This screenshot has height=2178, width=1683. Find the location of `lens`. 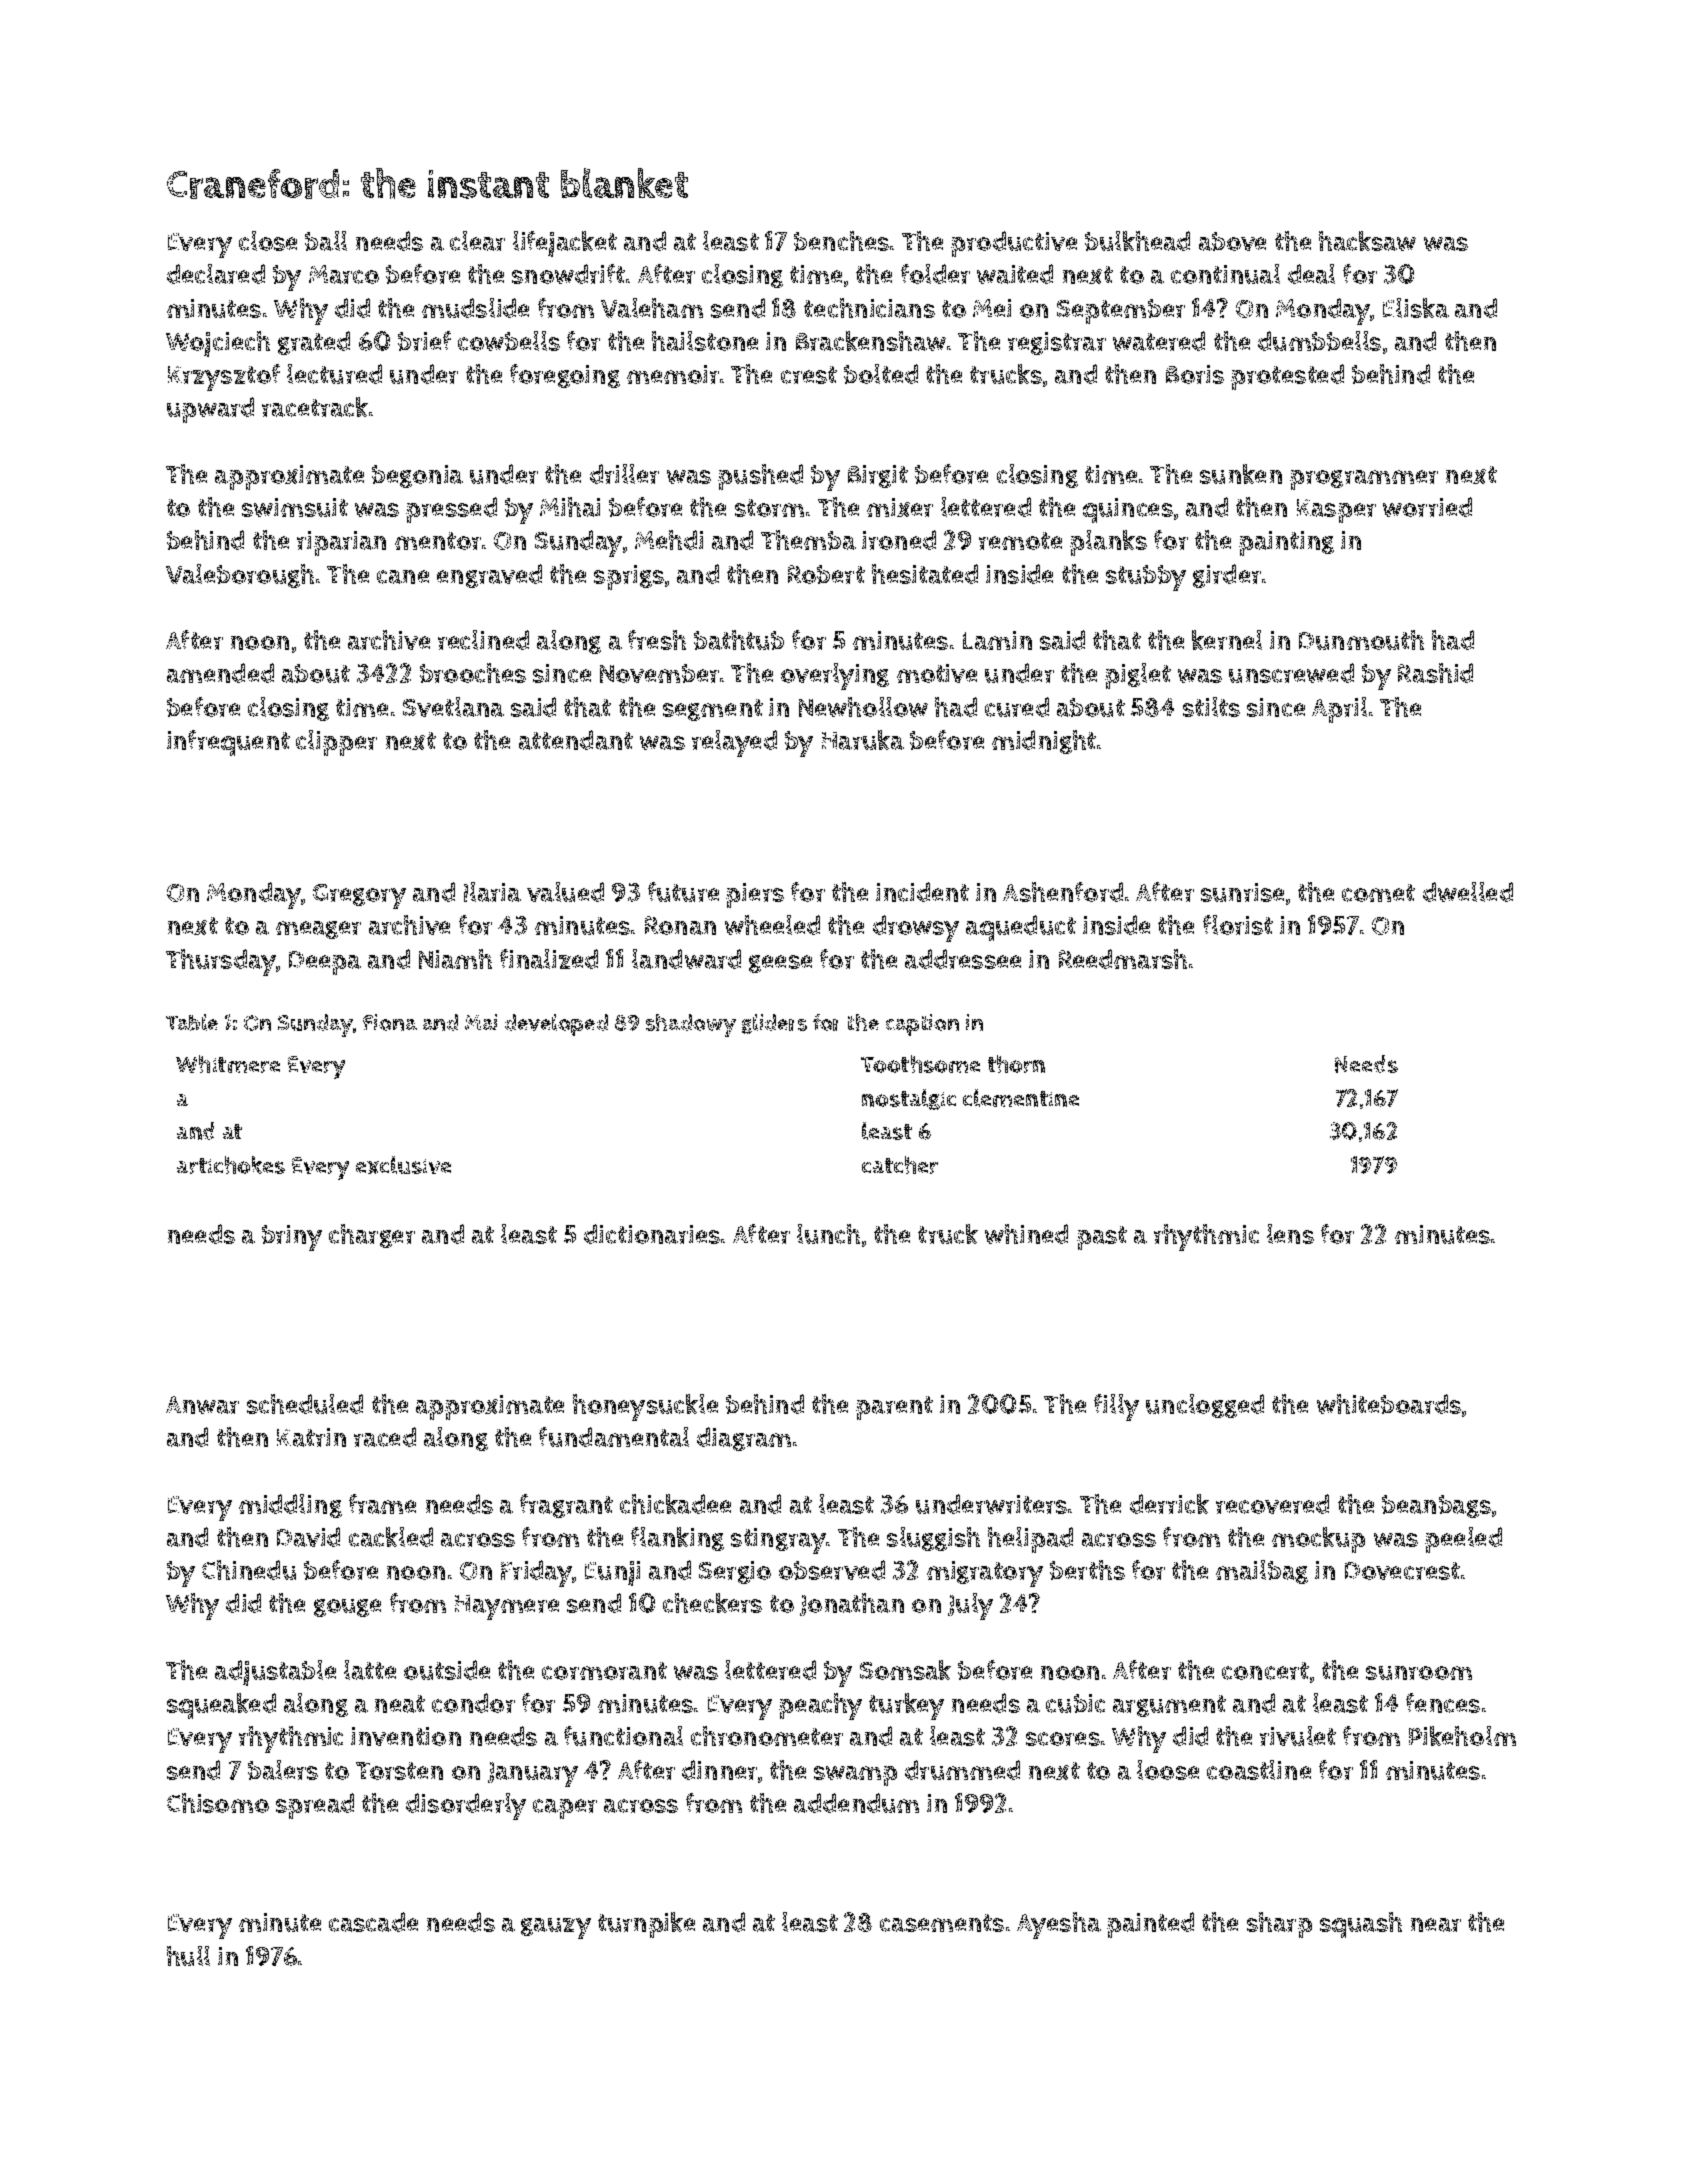

lens is located at coordinates (1290, 1234).
